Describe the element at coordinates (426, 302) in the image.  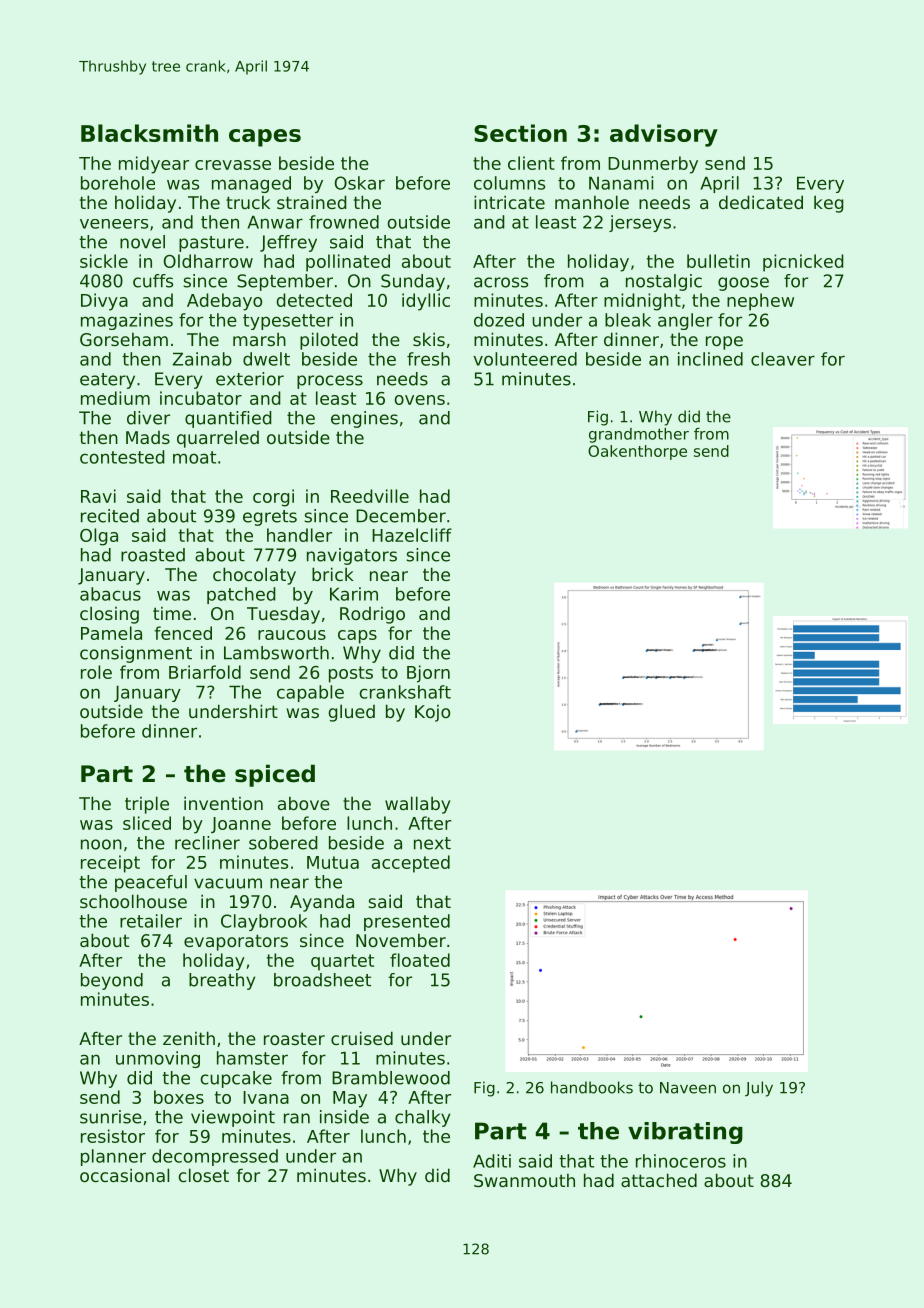
I see `idyllic` at that location.
